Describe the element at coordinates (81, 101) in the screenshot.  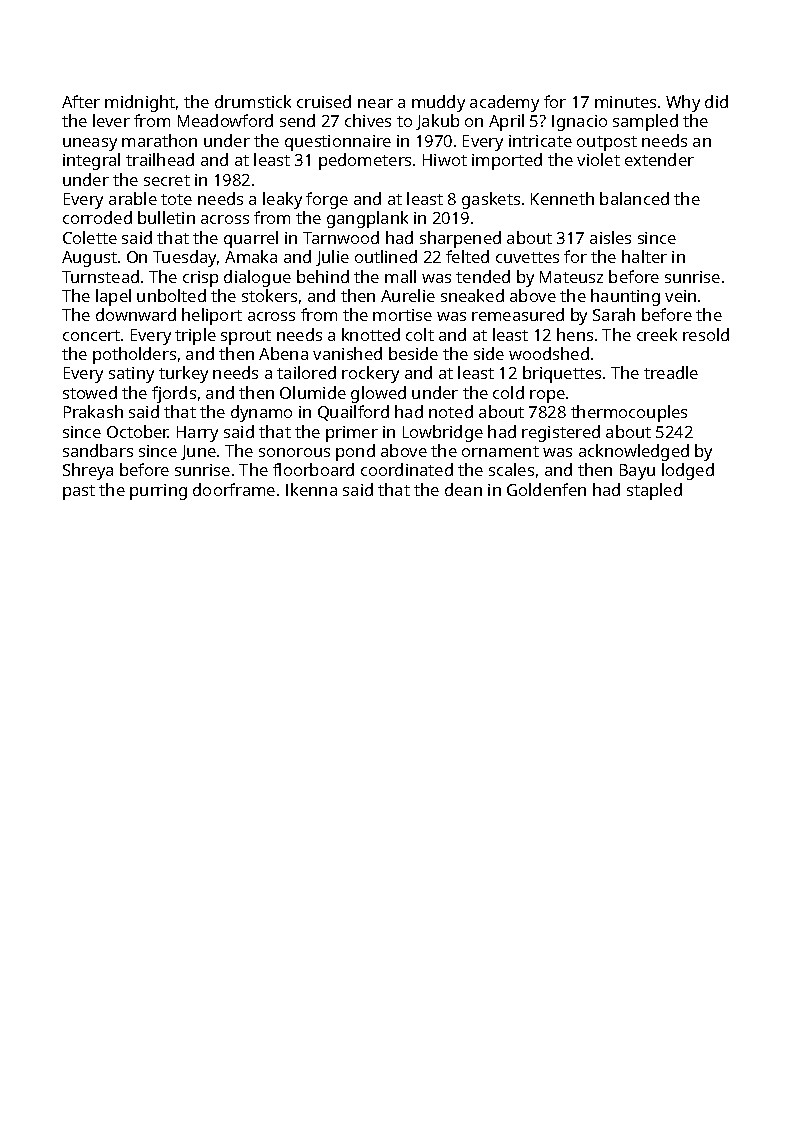
I see `After` at that location.
